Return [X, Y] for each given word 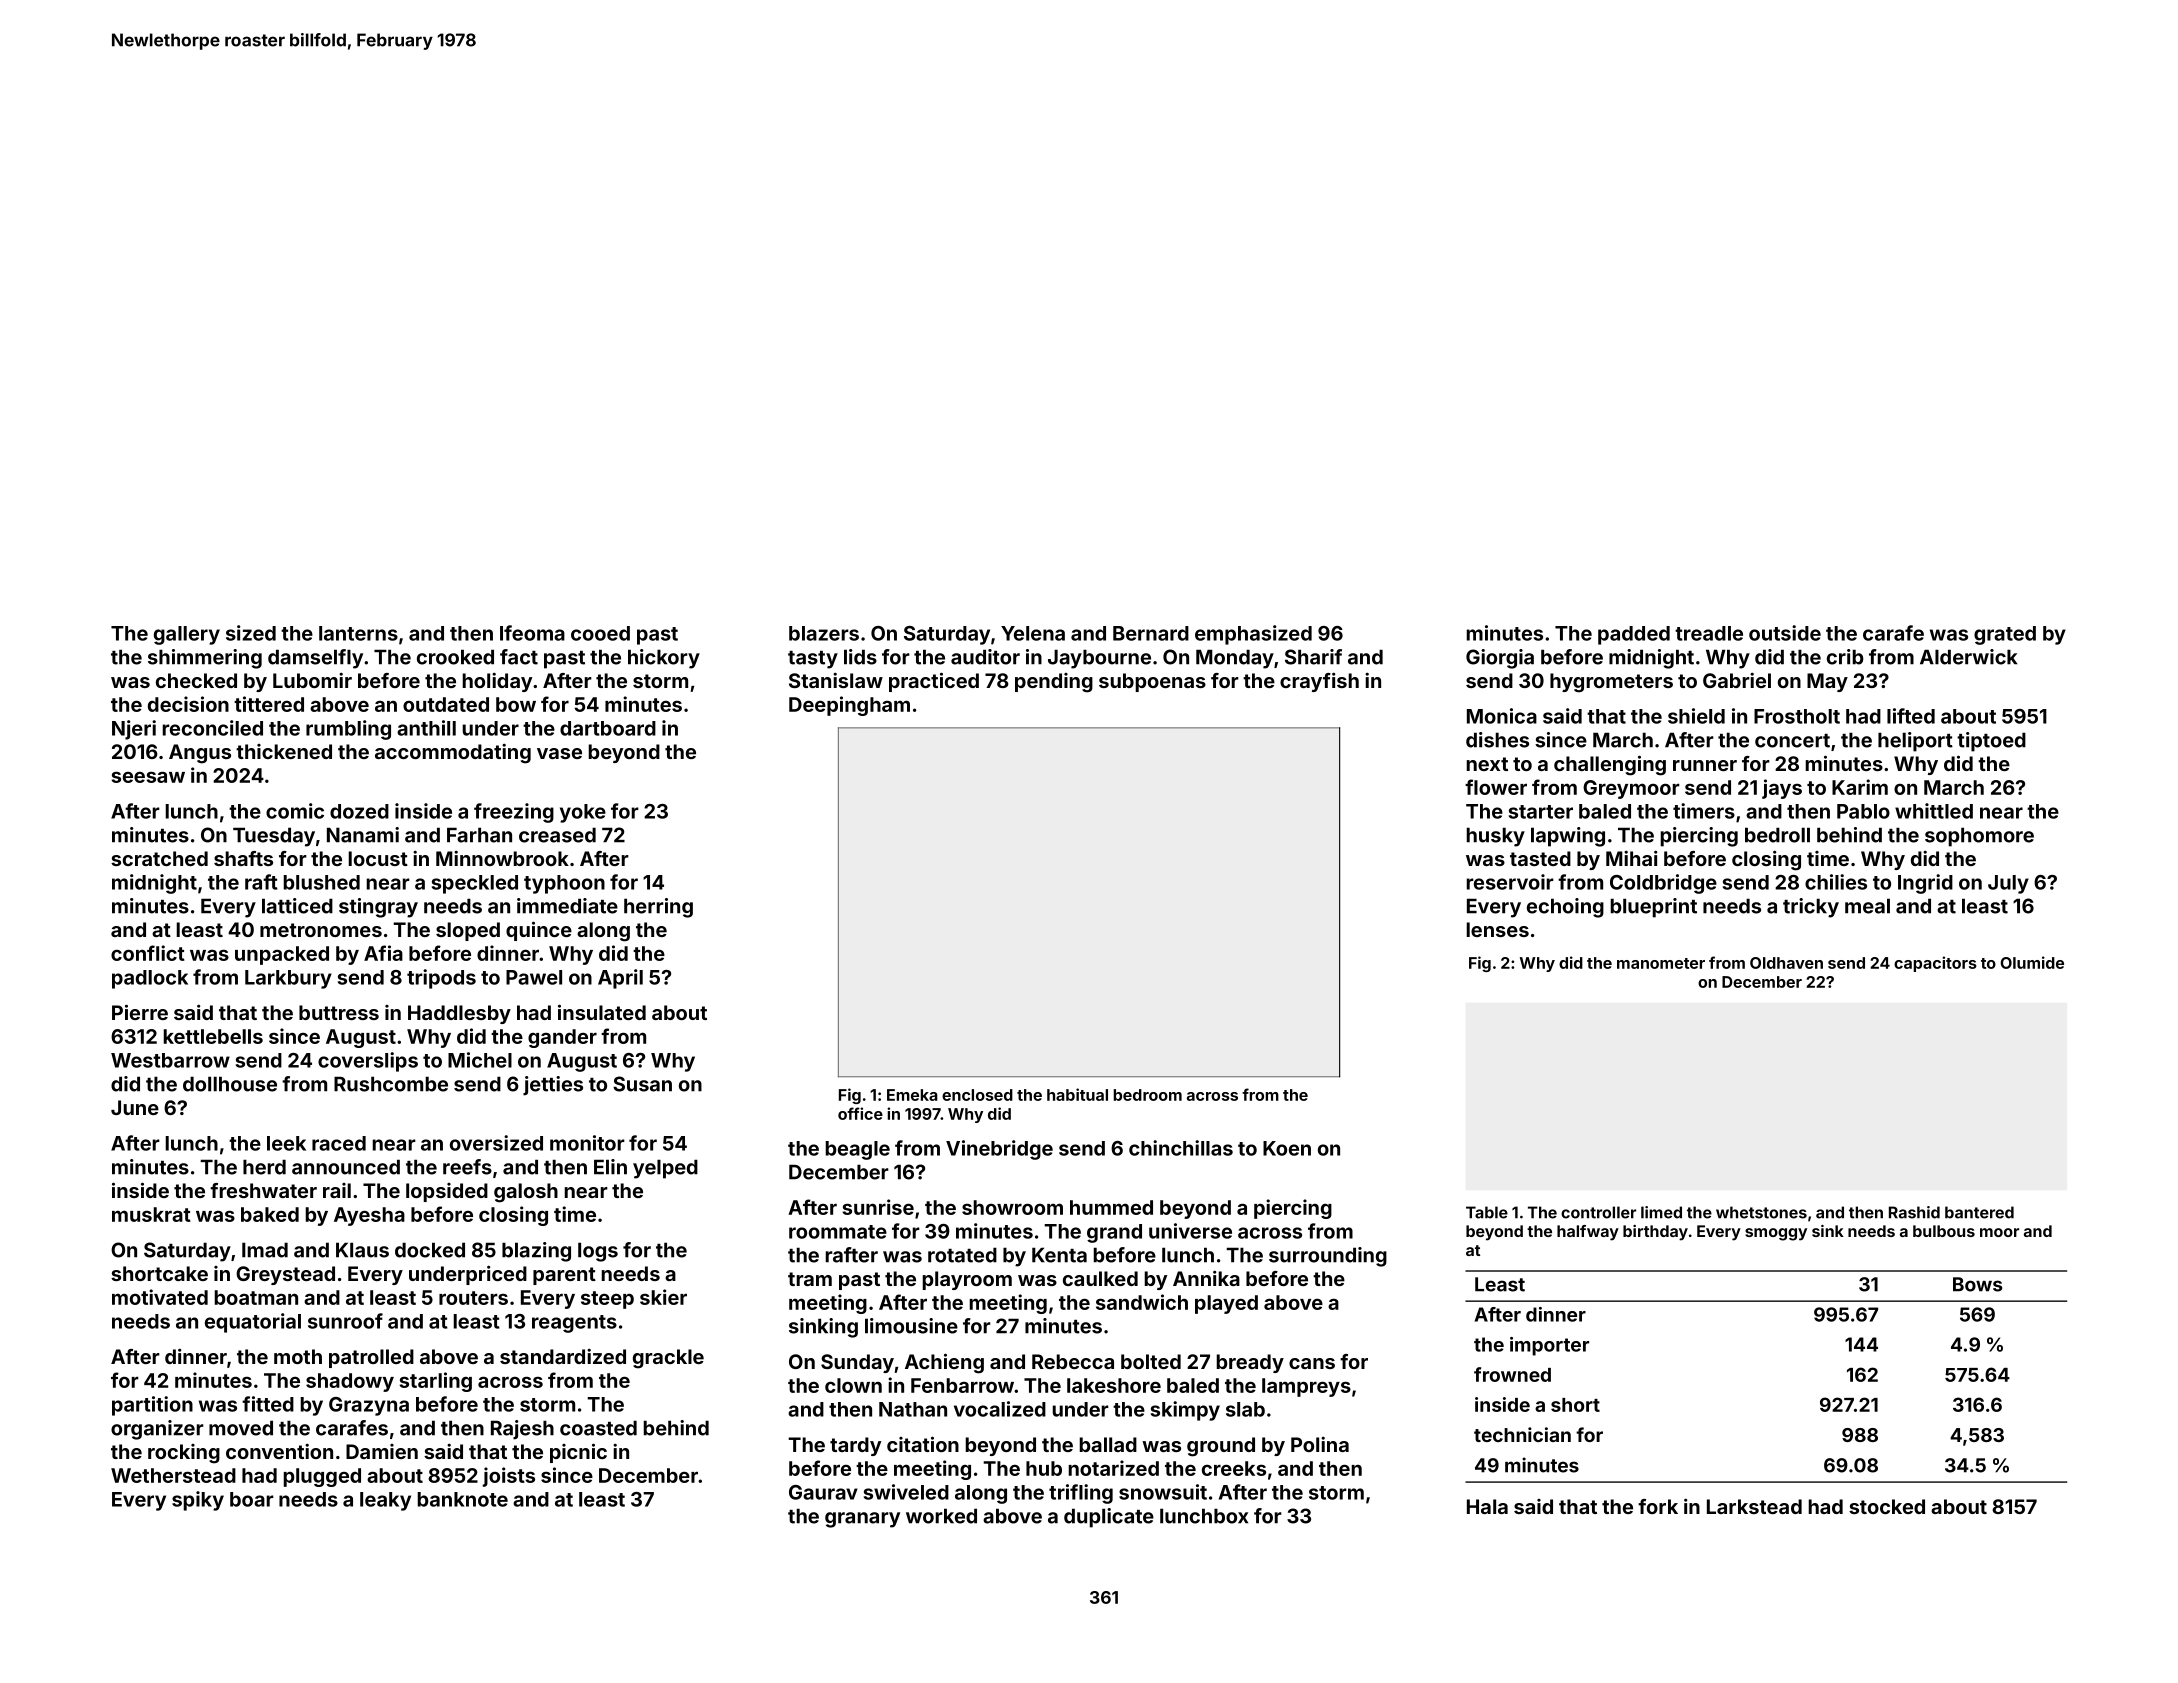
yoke [583, 813]
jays [1782, 789]
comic [295, 811]
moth [298, 1356]
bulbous [1944, 1231]
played [1226, 1304]
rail [337, 1190]
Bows [1977, 1284]
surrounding [1328, 1257]
